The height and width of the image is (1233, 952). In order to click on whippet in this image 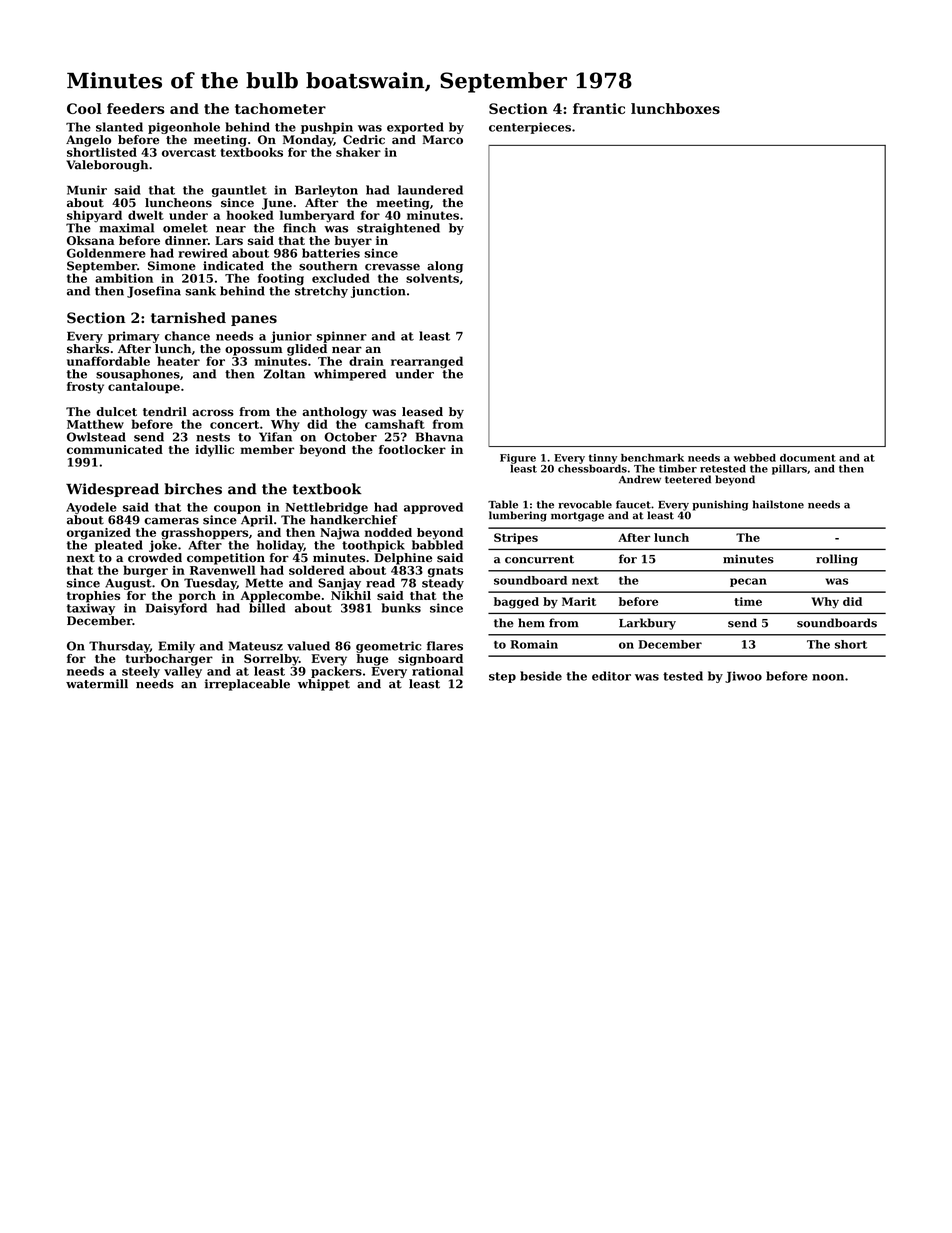, I will do `click(324, 685)`.
